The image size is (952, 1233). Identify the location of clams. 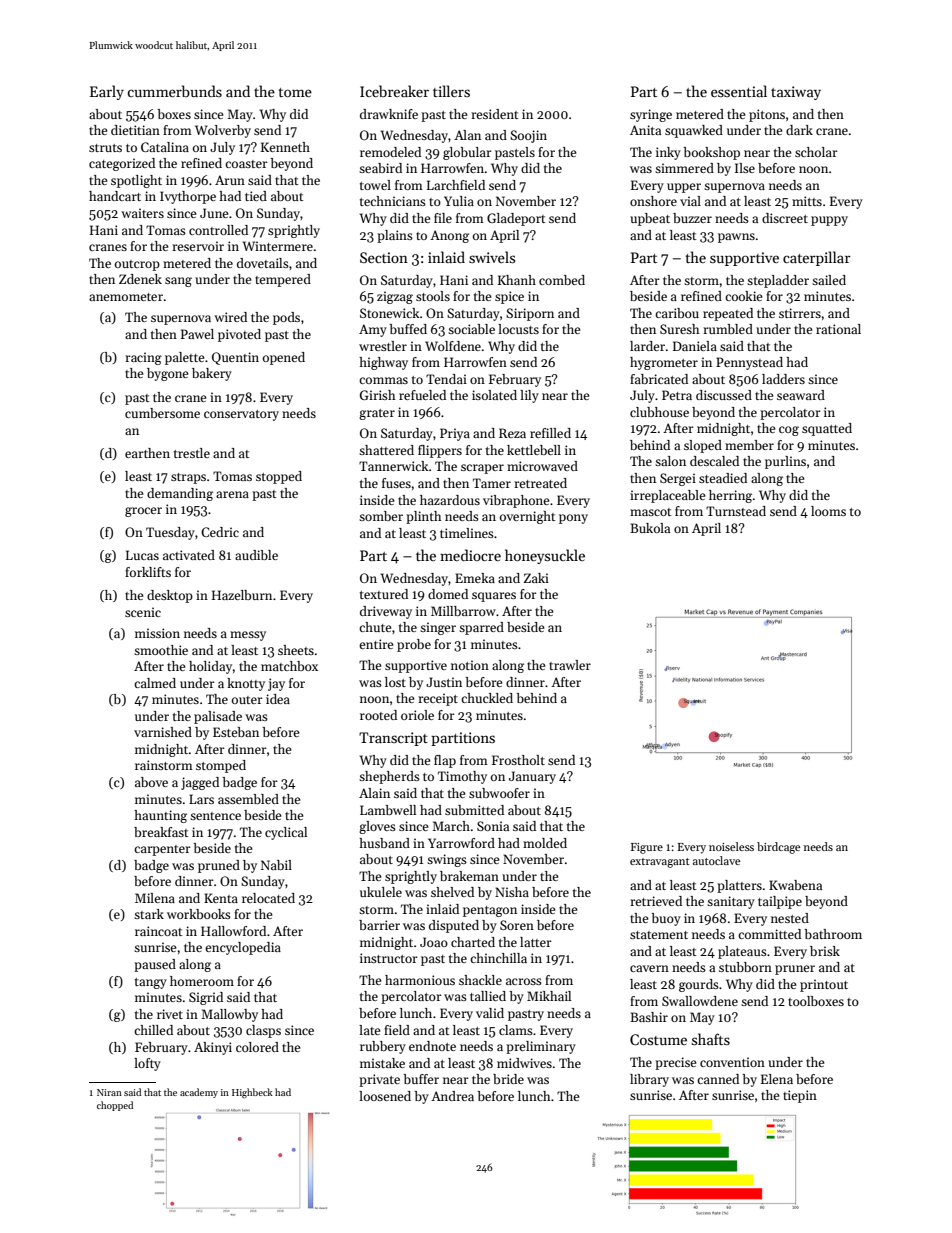
(516, 1030).
